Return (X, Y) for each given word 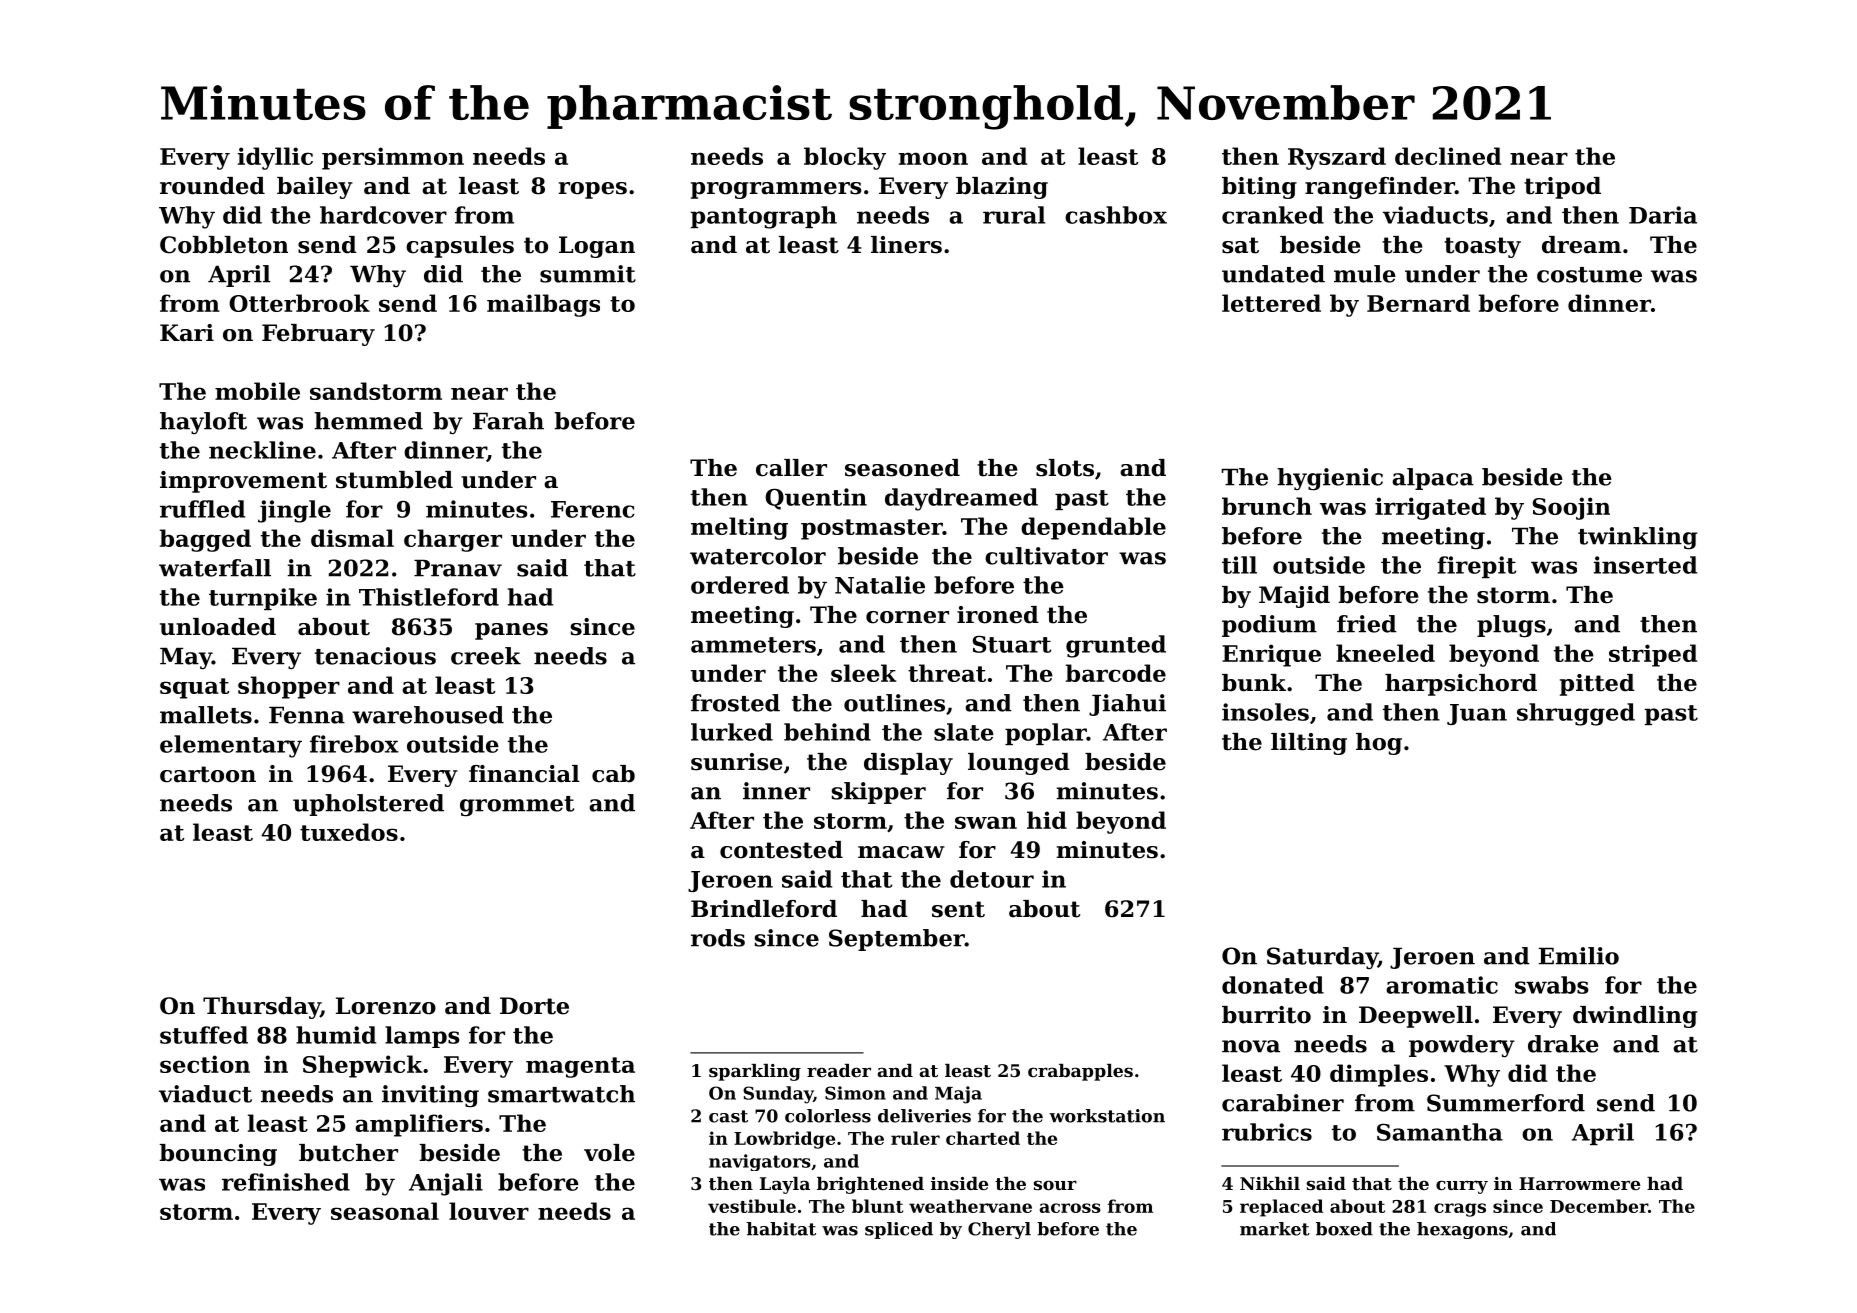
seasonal (385, 1211)
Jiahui (1127, 705)
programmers (776, 190)
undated (1273, 274)
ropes (592, 190)
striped (1653, 655)
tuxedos (349, 832)
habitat (781, 1229)
